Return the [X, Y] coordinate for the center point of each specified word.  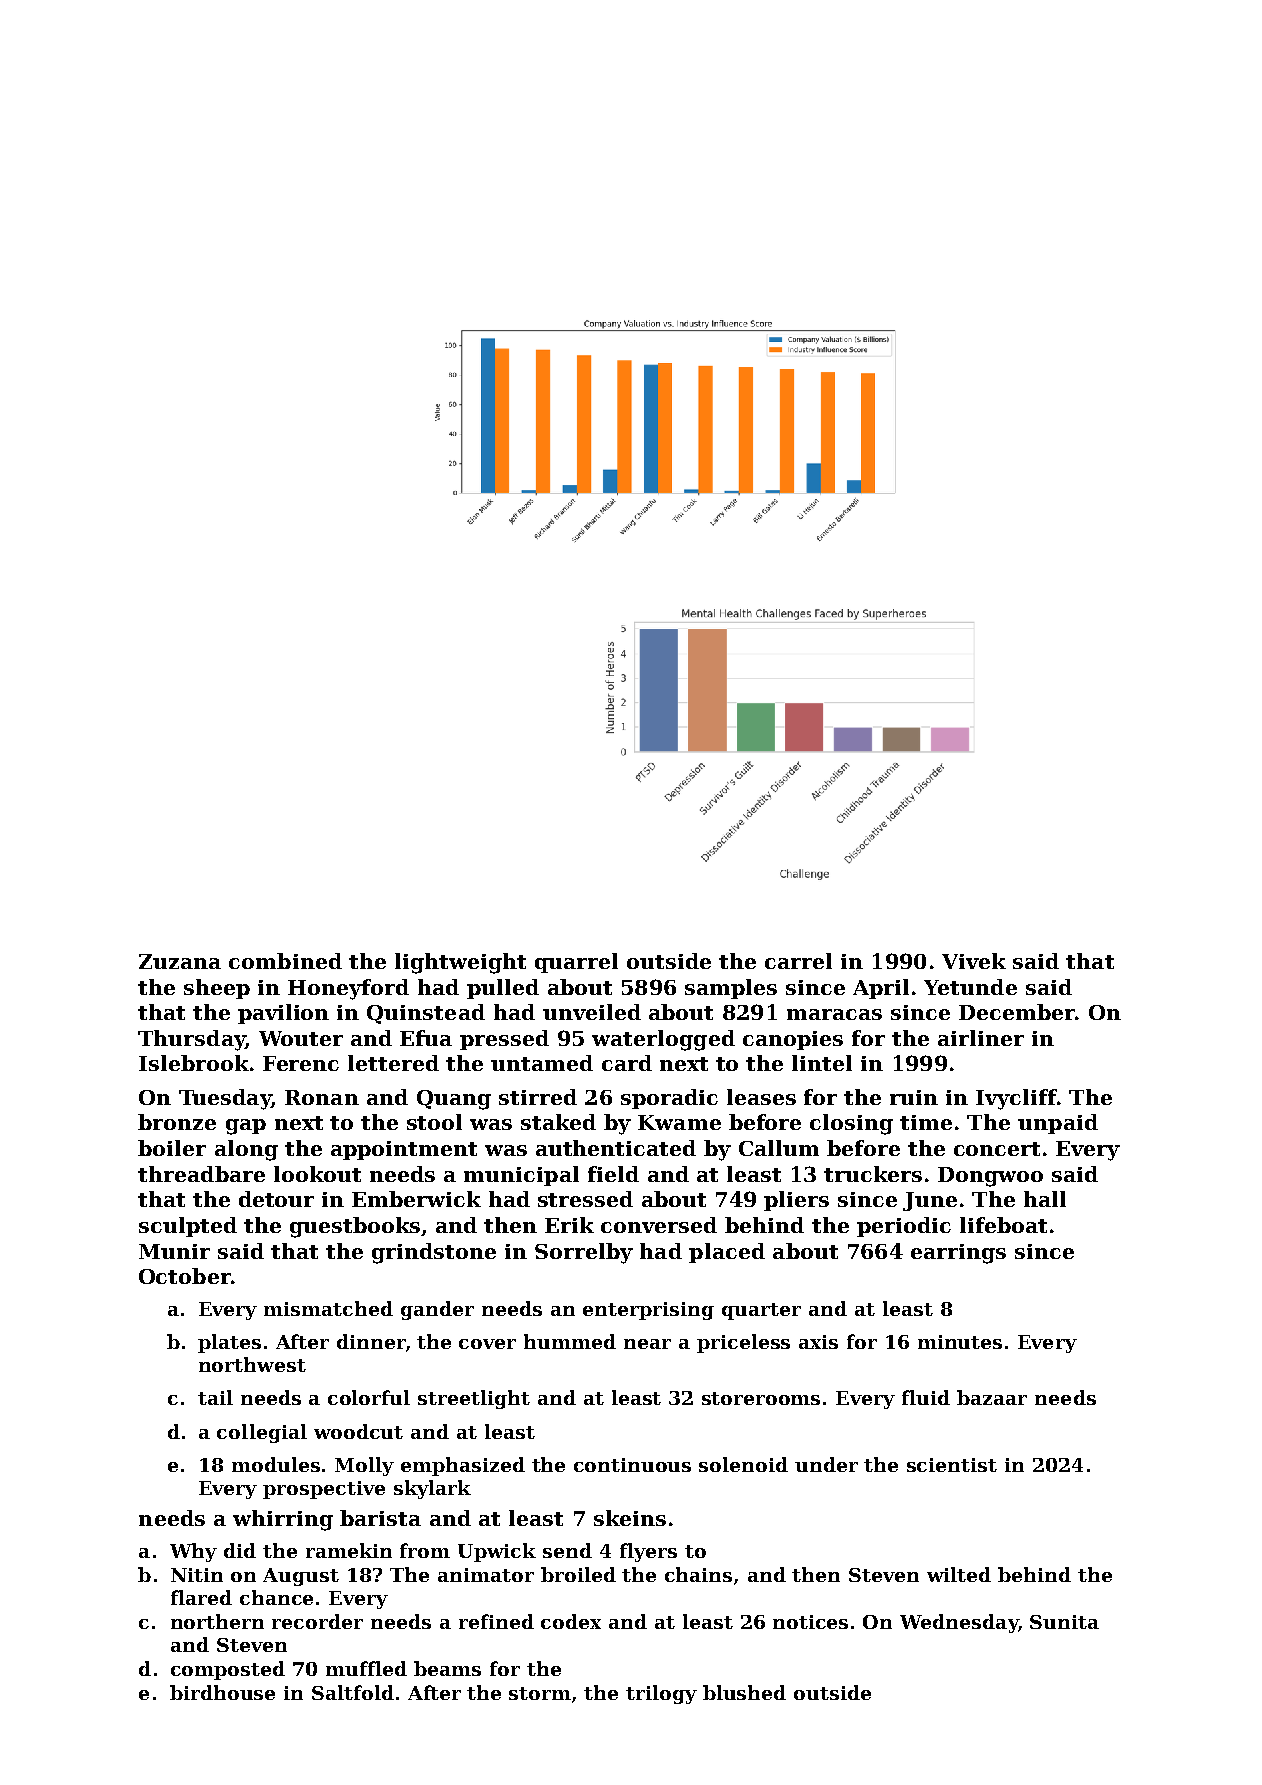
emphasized [463, 1466]
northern [217, 1621]
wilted [959, 1574]
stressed [585, 1199]
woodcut [358, 1431]
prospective [324, 1490]
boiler [172, 1148]
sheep [217, 989]
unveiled [592, 1012]
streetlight [474, 1399]
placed [727, 1253]
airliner [981, 1038]
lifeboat [1003, 1225]
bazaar [992, 1397]
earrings [958, 1254]
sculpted [188, 1227]
